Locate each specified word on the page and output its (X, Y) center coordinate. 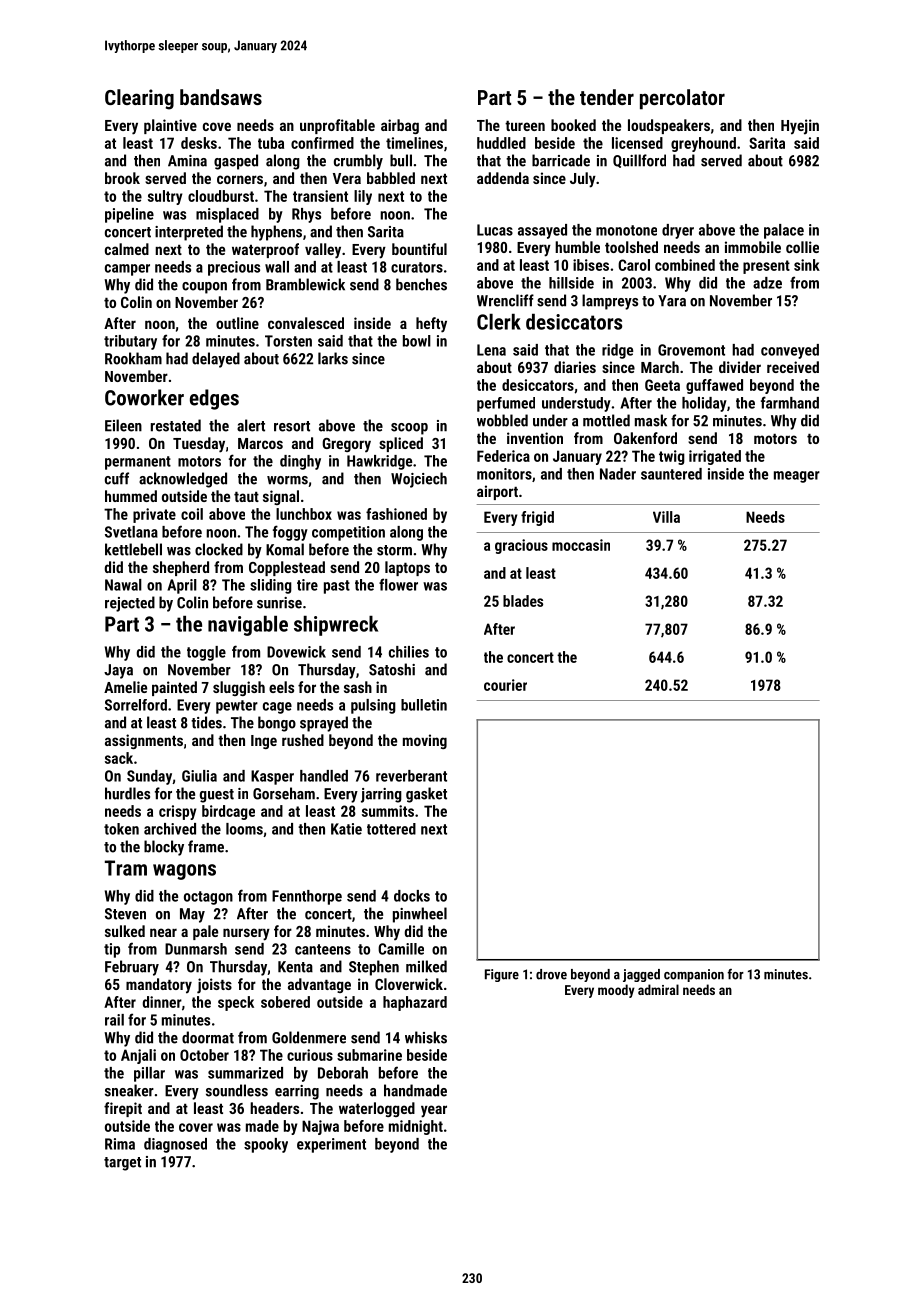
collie (802, 247)
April (182, 586)
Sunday (149, 777)
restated (176, 425)
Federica (503, 456)
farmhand (790, 402)
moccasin (581, 545)
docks (412, 896)
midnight (416, 1127)
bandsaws (221, 97)
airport (497, 492)
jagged (641, 975)
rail (114, 1020)
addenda (503, 178)
